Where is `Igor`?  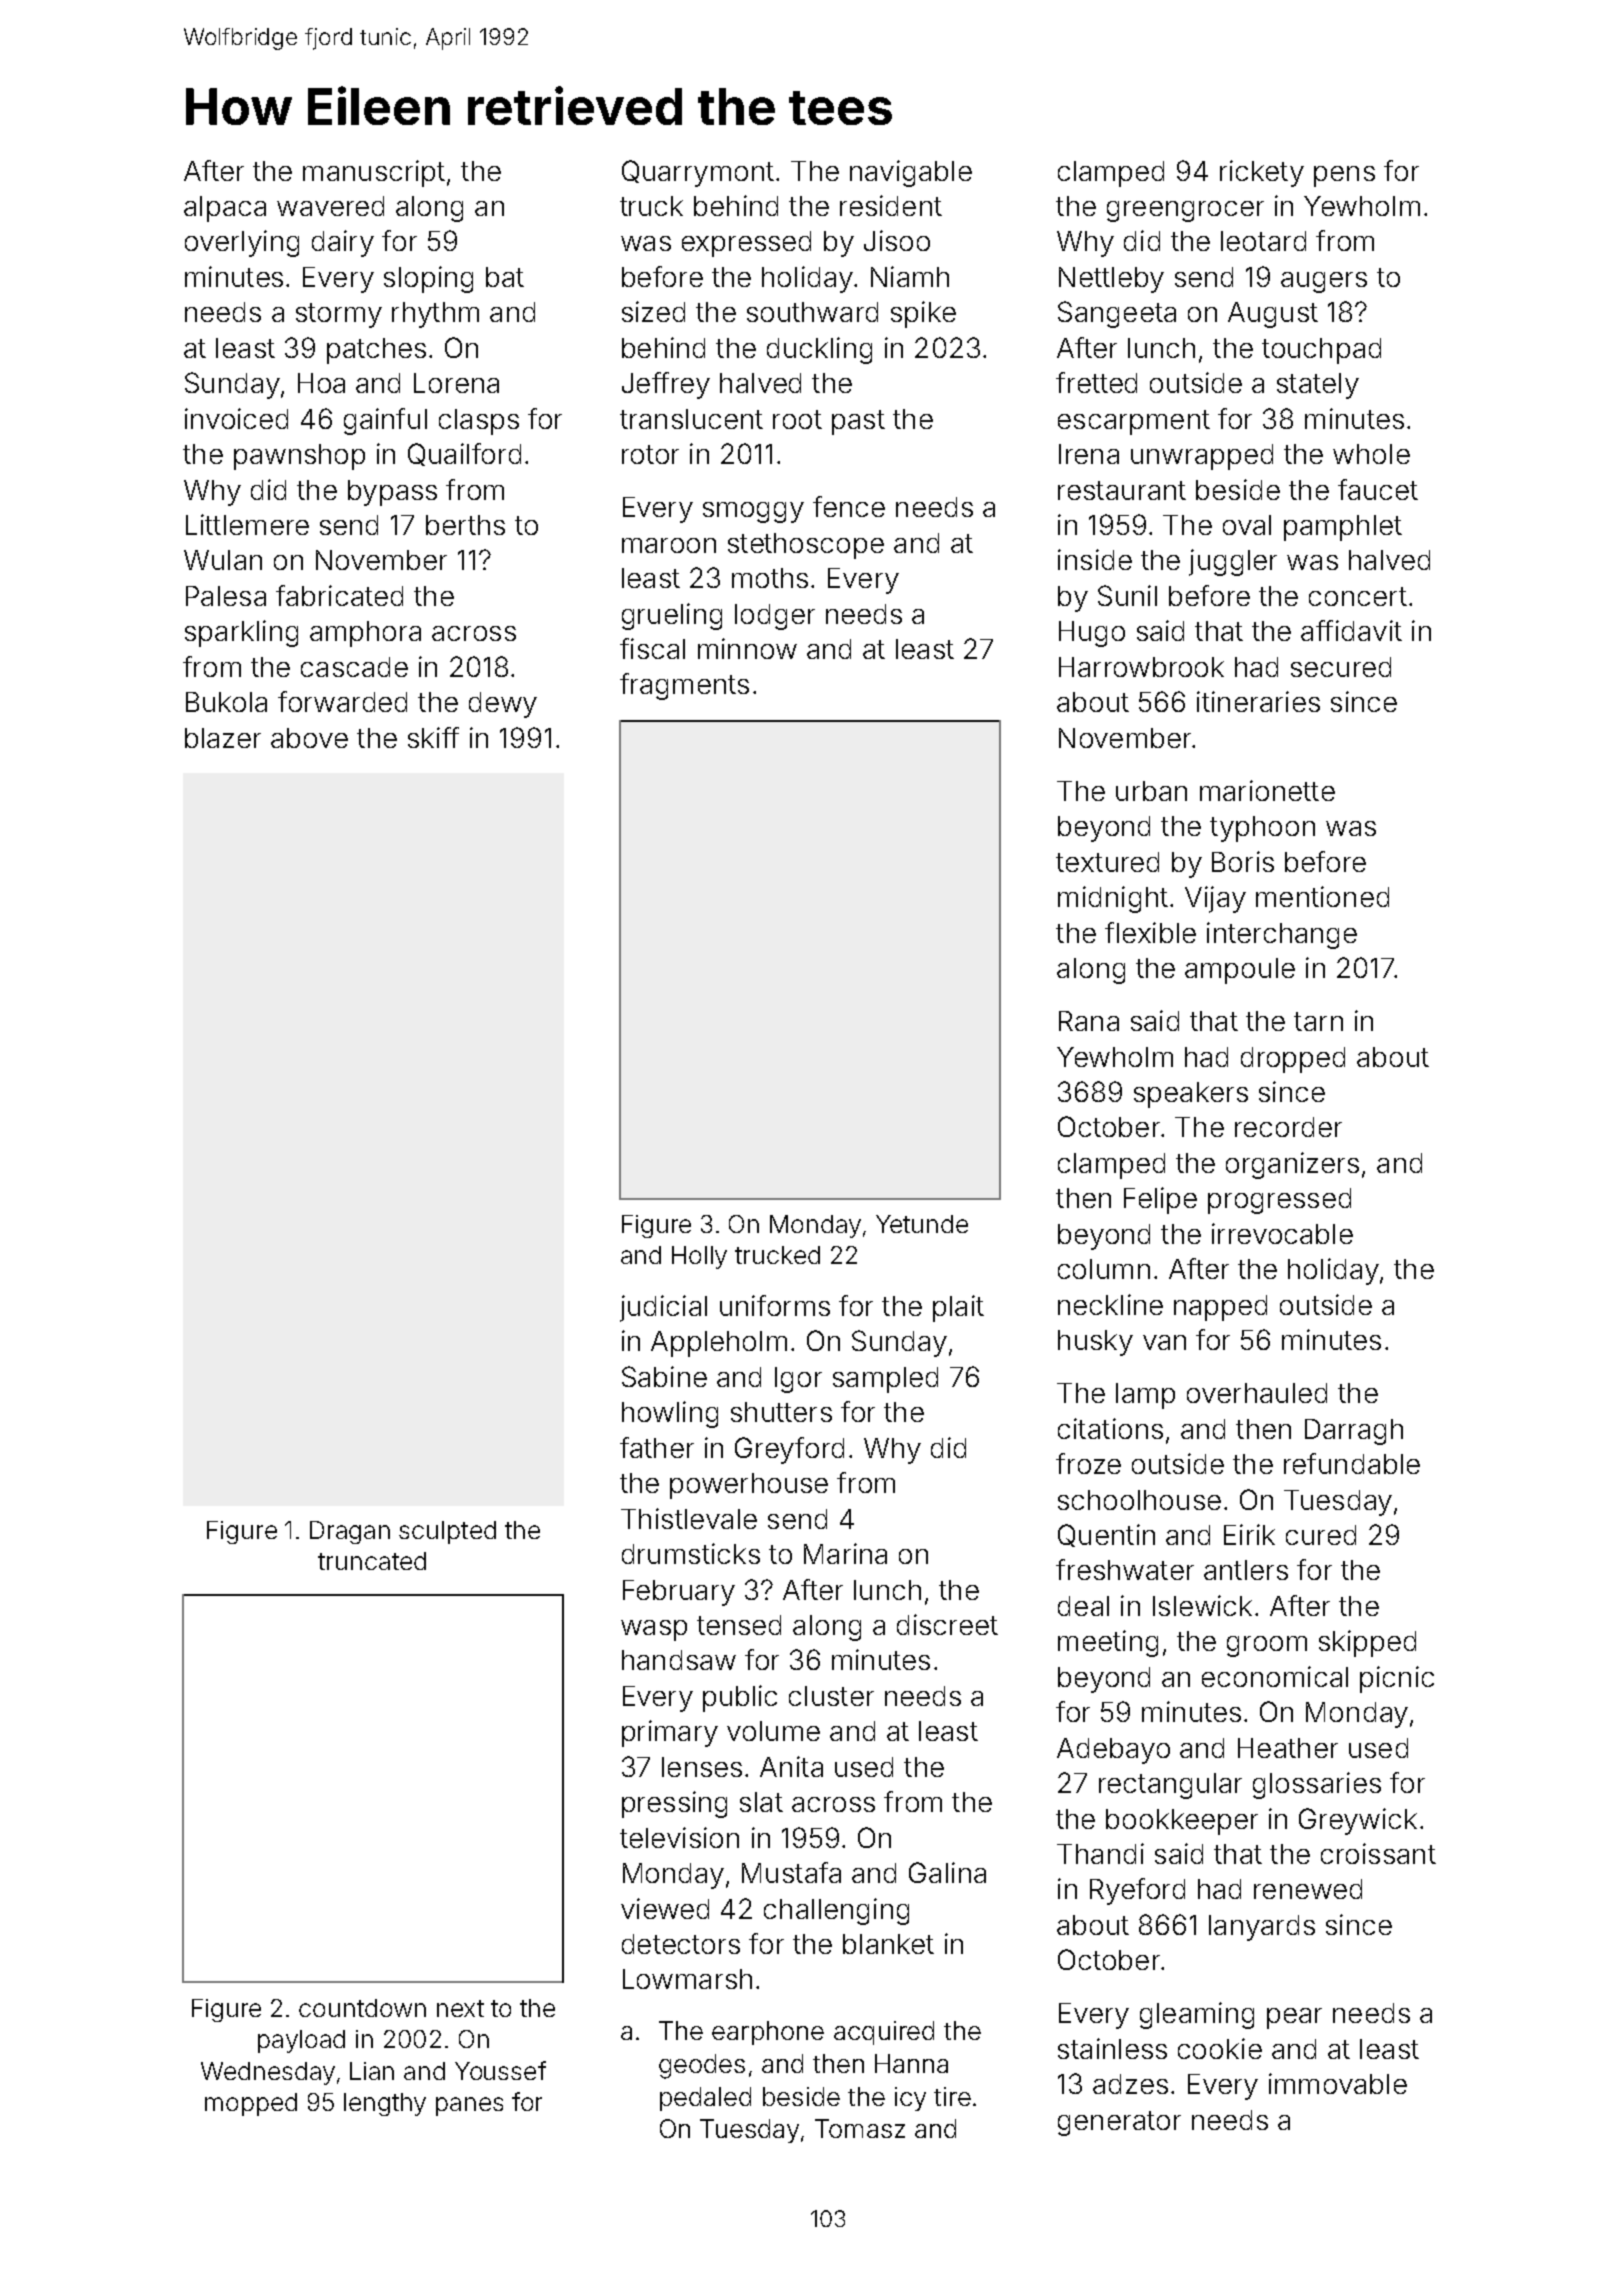 Igor is located at coordinates (798, 1380).
